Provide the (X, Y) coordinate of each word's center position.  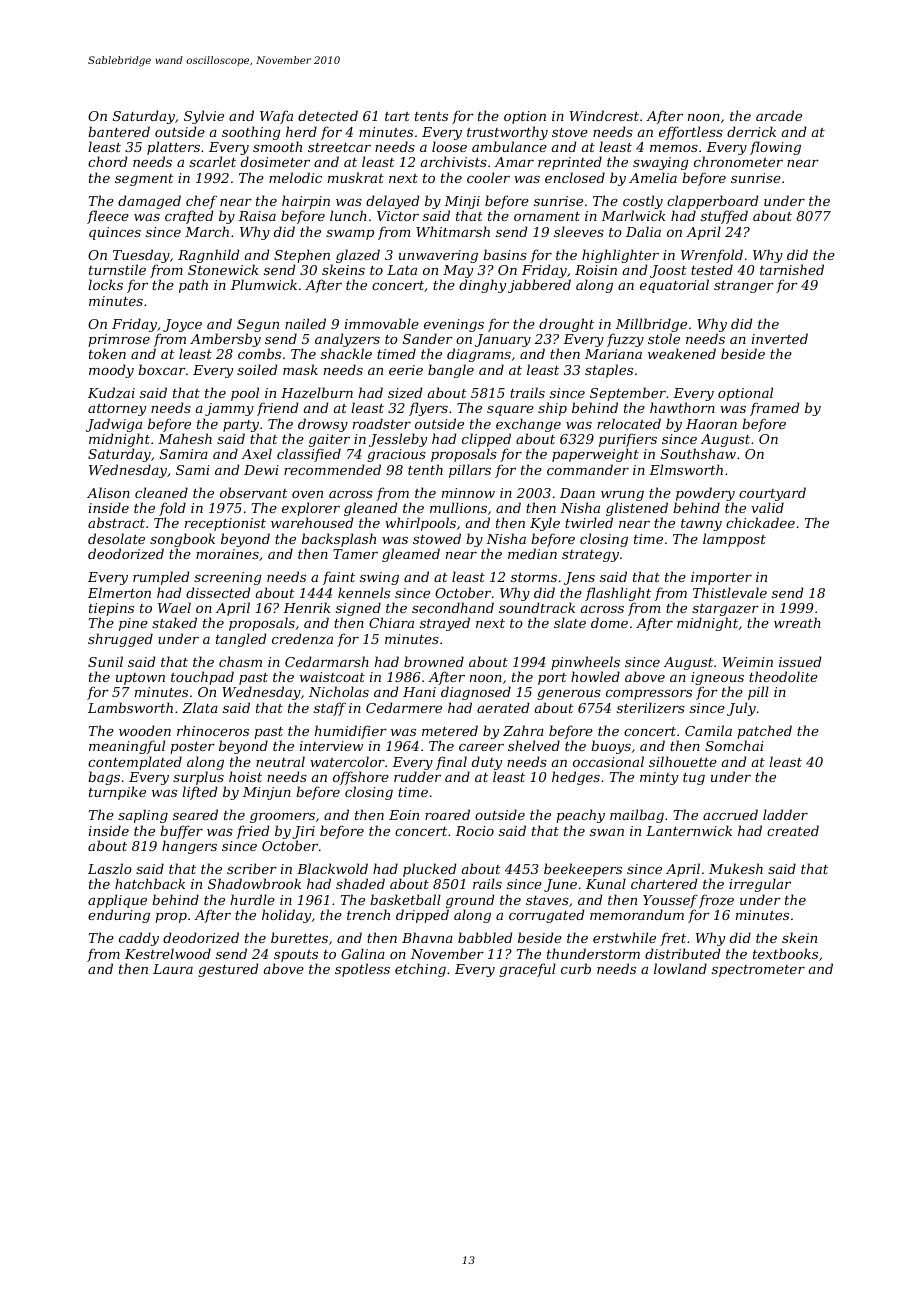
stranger (744, 287)
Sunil (105, 661)
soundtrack (537, 607)
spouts (296, 956)
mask (300, 369)
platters (173, 148)
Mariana (613, 354)
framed (774, 409)
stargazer (725, 610)
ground (470, 901)
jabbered (539, 286)
